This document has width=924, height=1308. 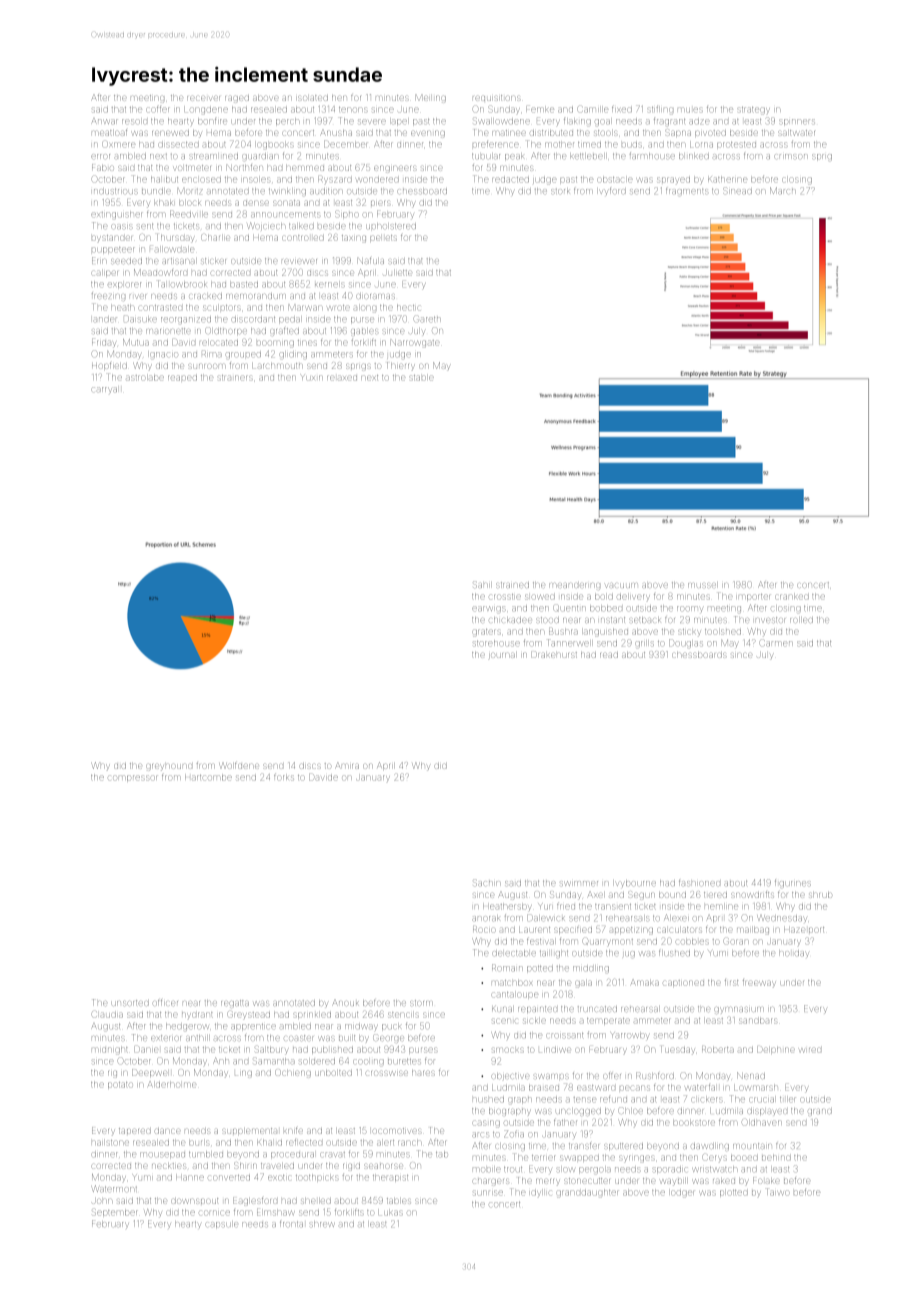 I want to click on Sinead, so click(x=737, y=190).
